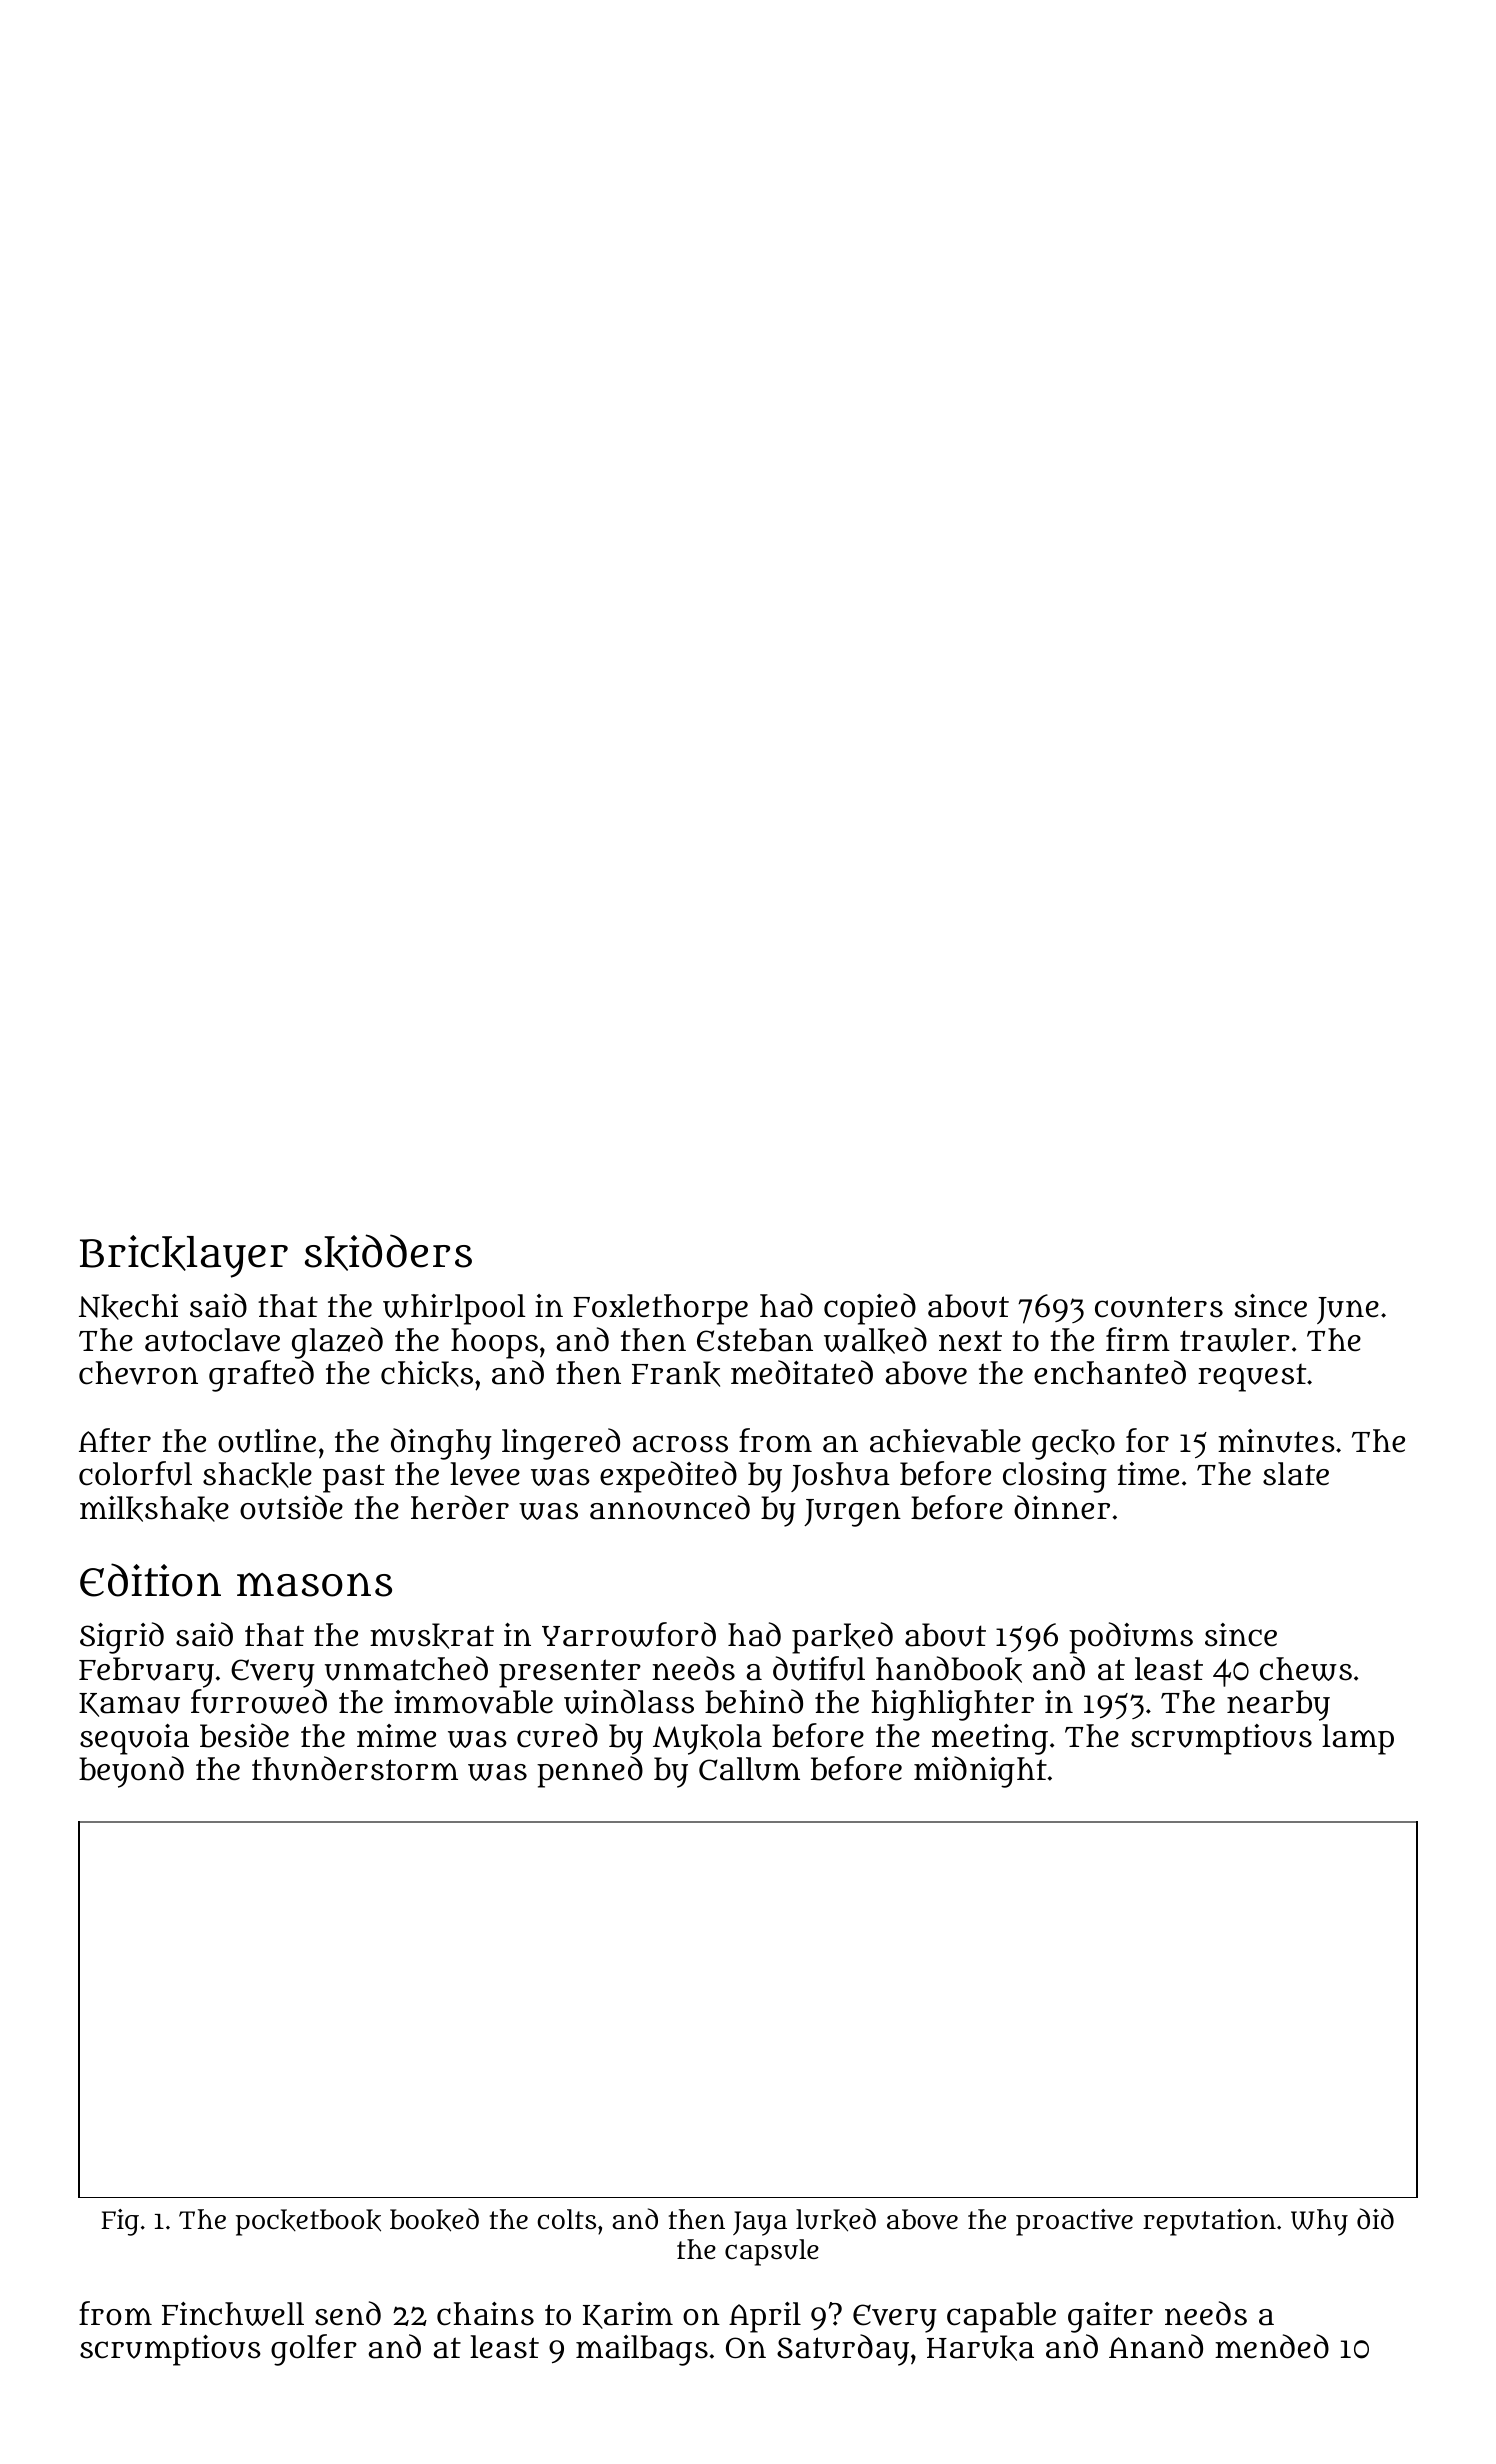 This image has height=2464, width=1496. Describe the element at coordinates (388, 1252) in the image. I see `skidders` at that location.
